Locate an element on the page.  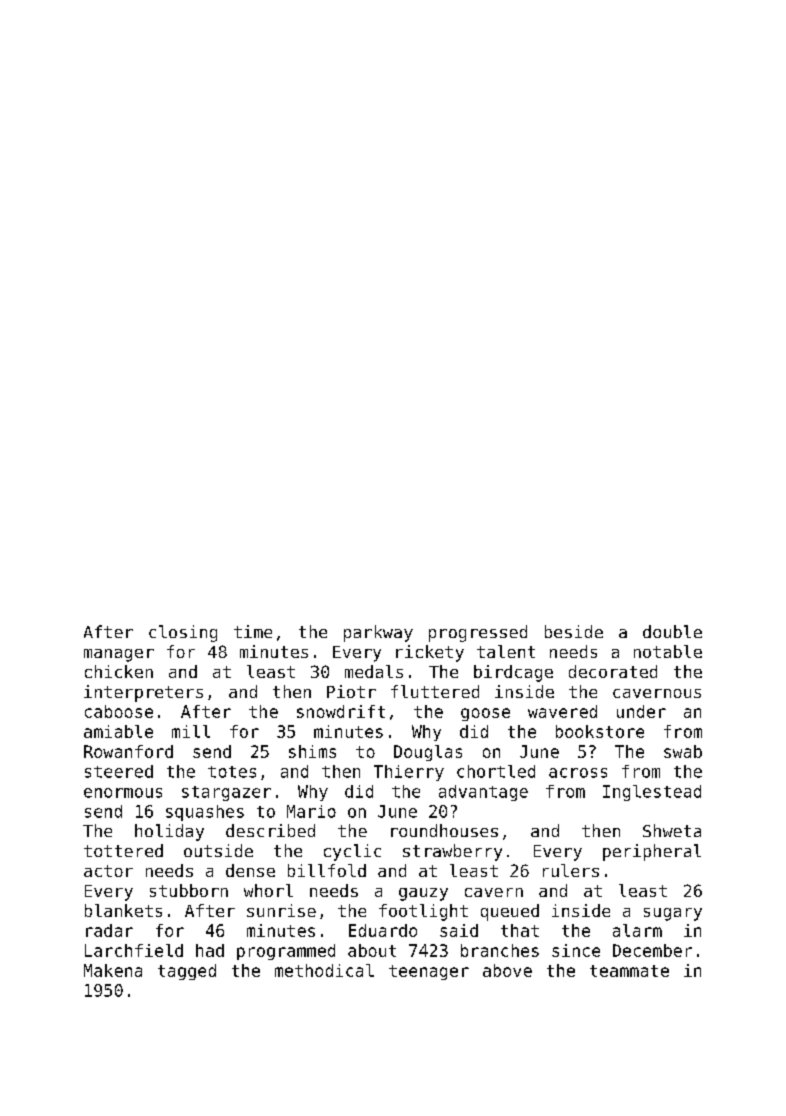
peripheral is located at coordinates (652, 852).
